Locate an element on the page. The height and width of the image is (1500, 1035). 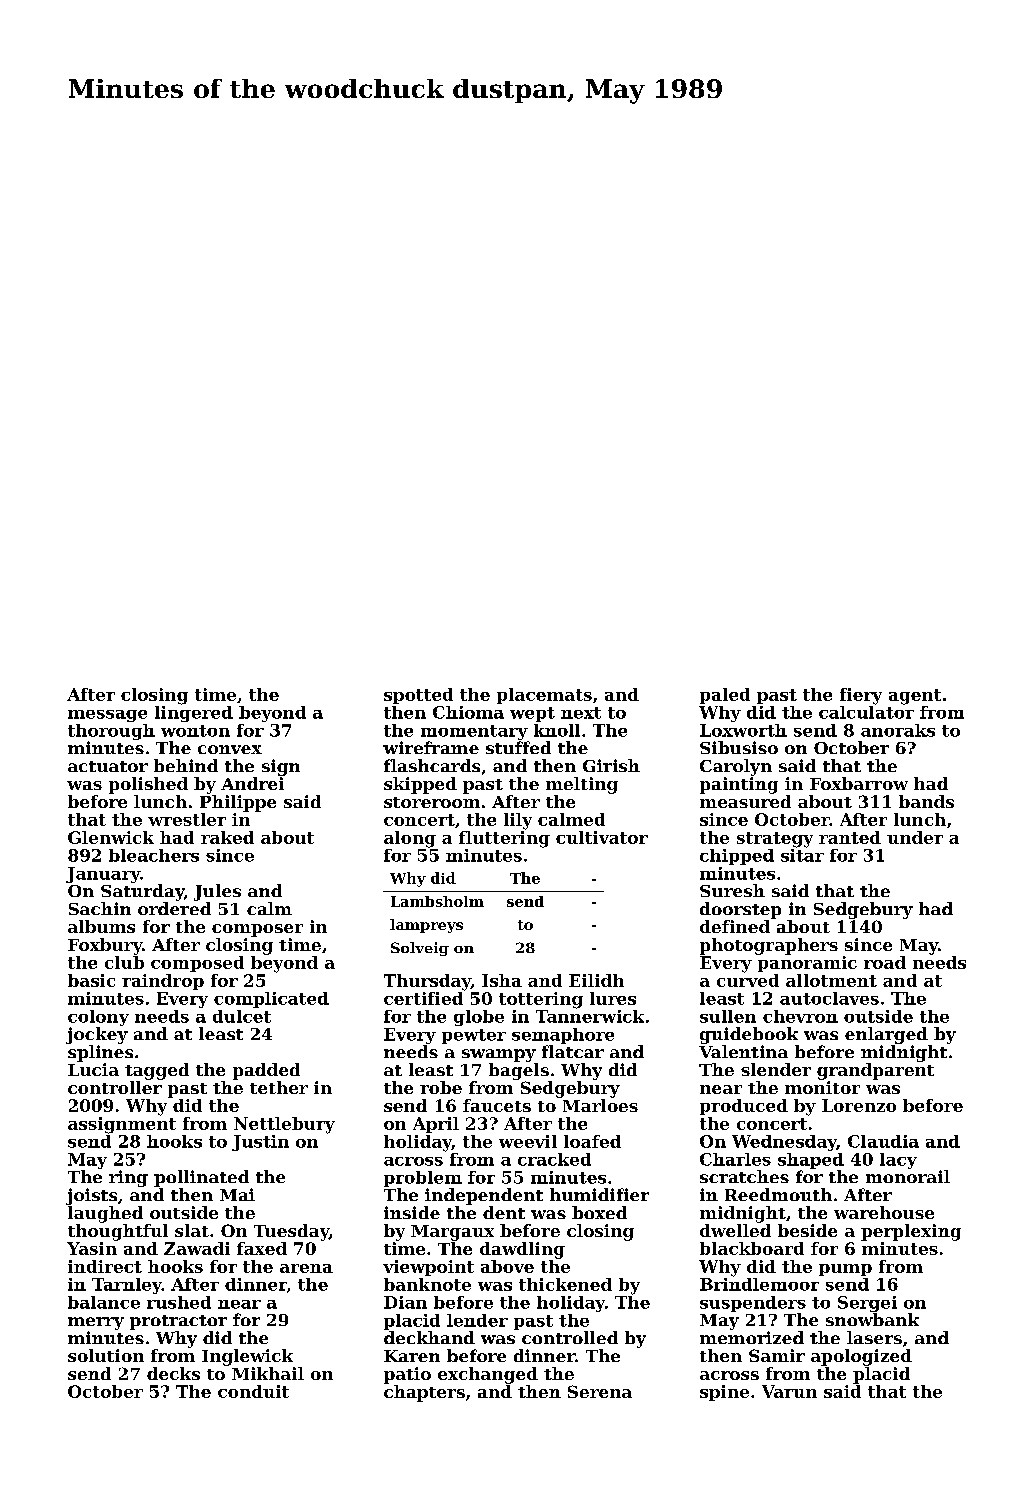
melting is located at coordinates (582, 785).
